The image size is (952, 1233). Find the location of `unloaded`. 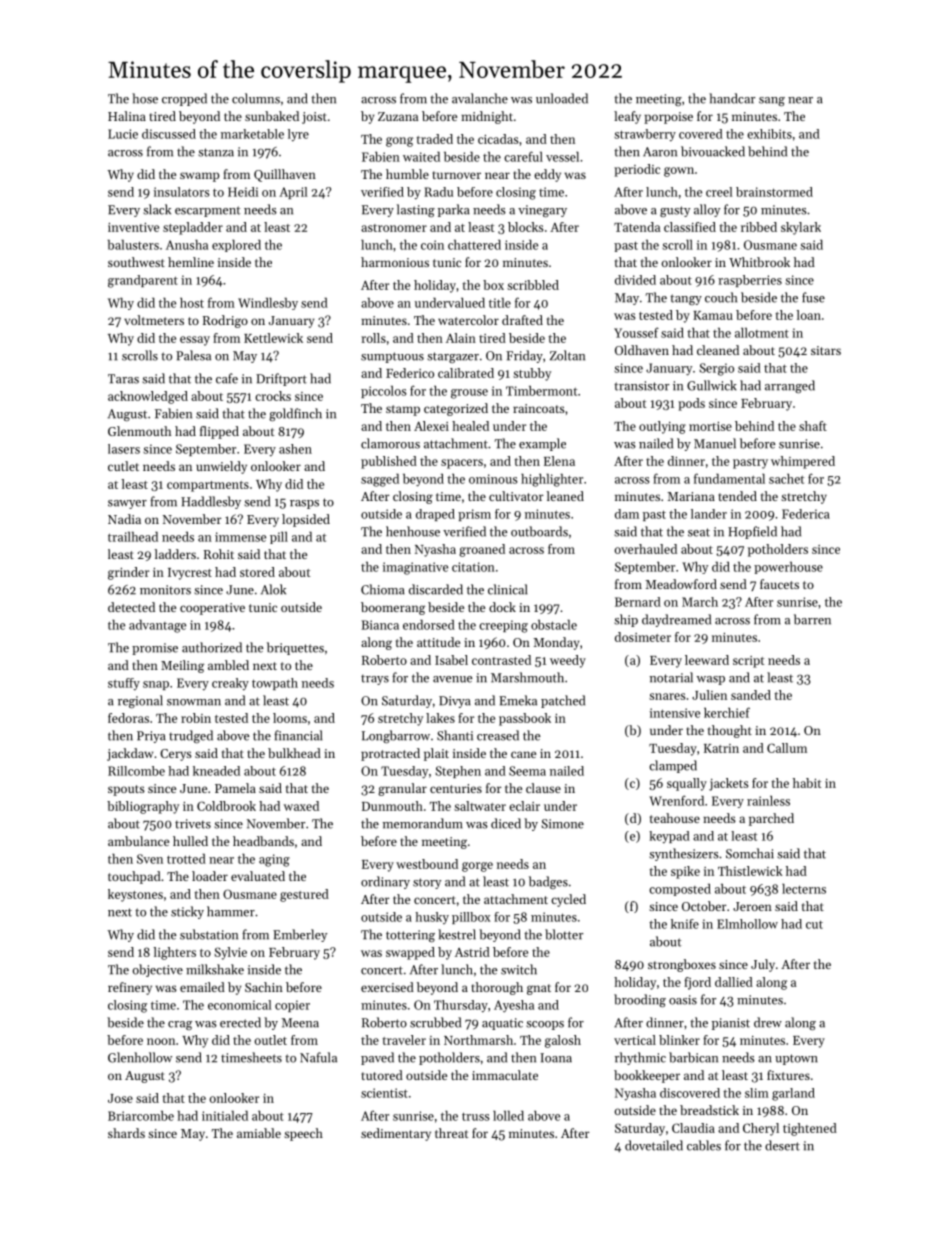

unloaded is located at coordinates (562, 98).
